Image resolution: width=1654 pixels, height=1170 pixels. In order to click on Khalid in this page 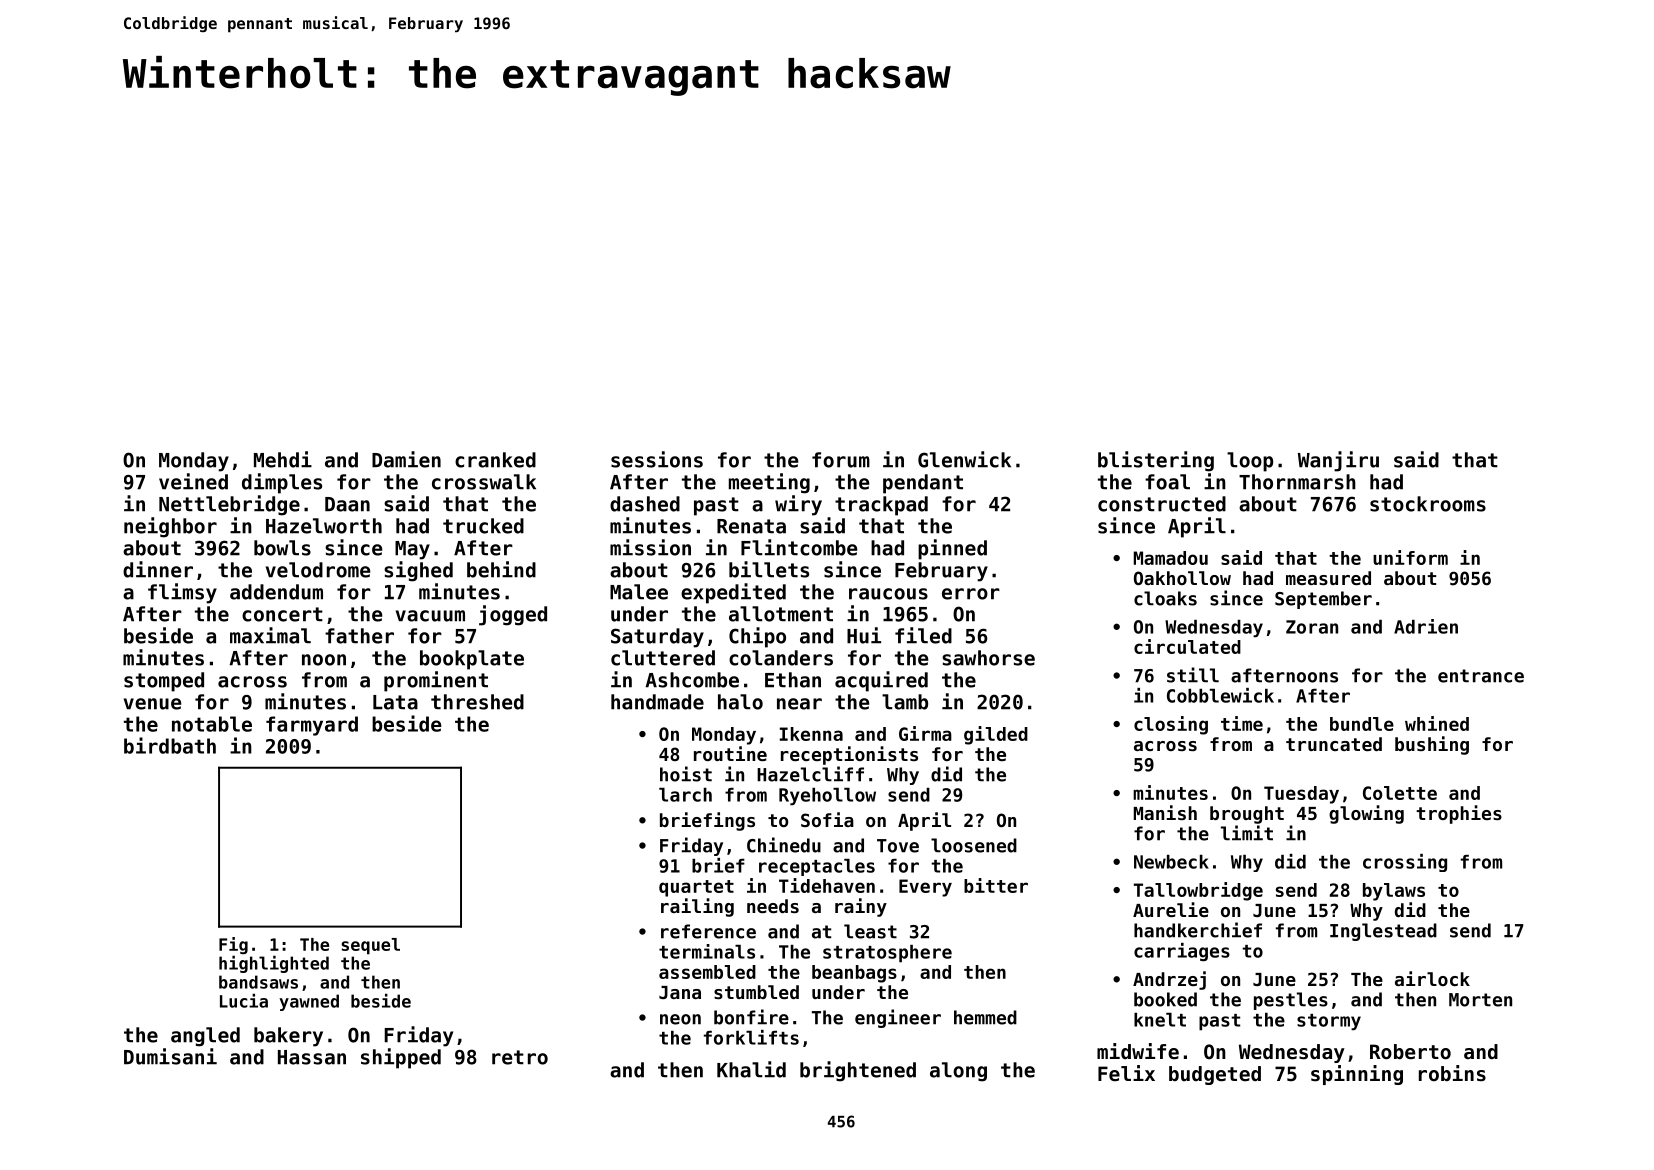, I will do `click(751, 1069)`.
